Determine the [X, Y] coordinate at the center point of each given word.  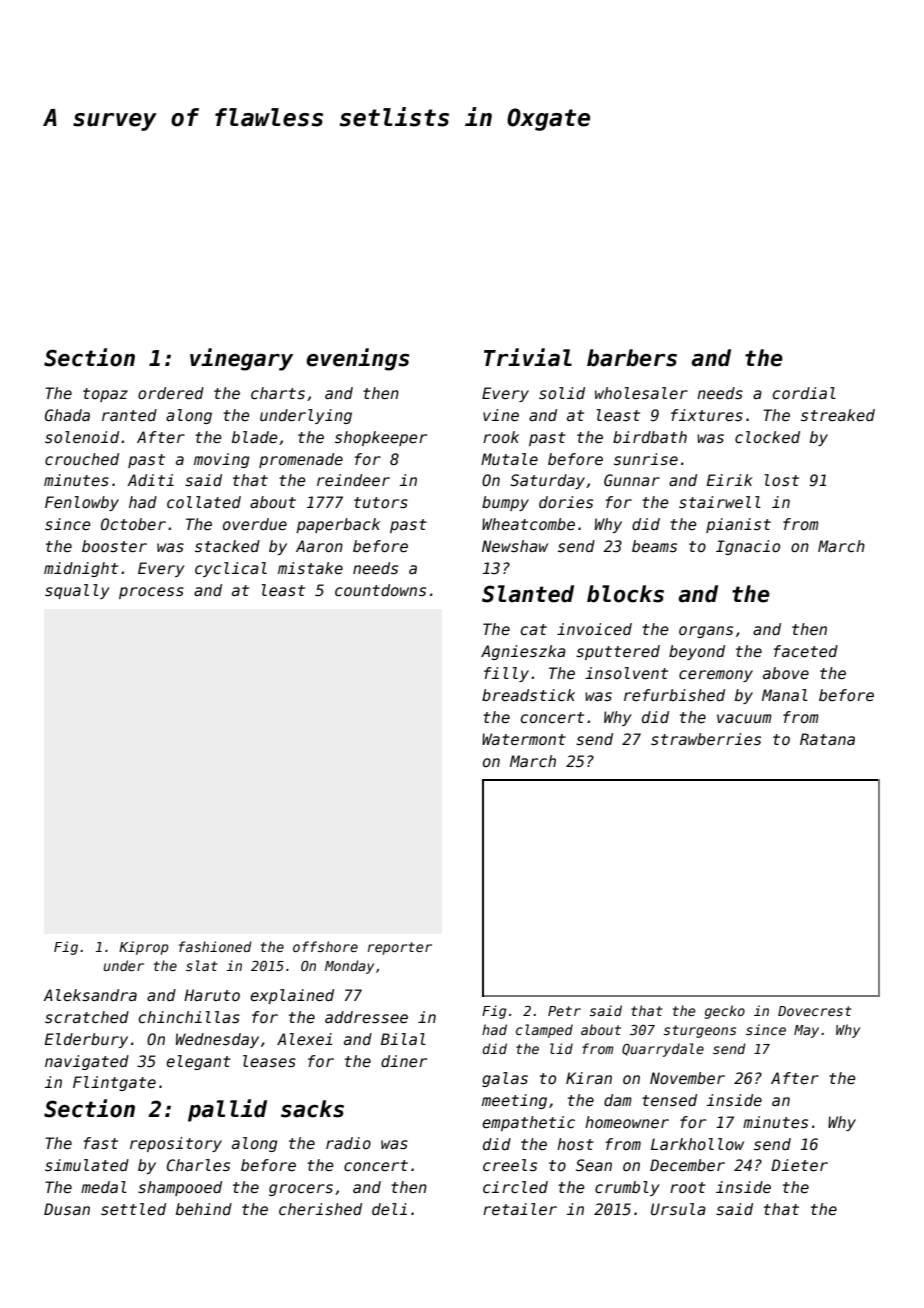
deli [389, 1209]
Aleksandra [90, 995]
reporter [400, 948]
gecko [725, 1012]
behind [204, 1209]
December [687, 1165]
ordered [171, 393]
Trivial [528, 357]
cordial [804, 393]
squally [77, 591]
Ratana [827, 739]
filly [506, 674]
